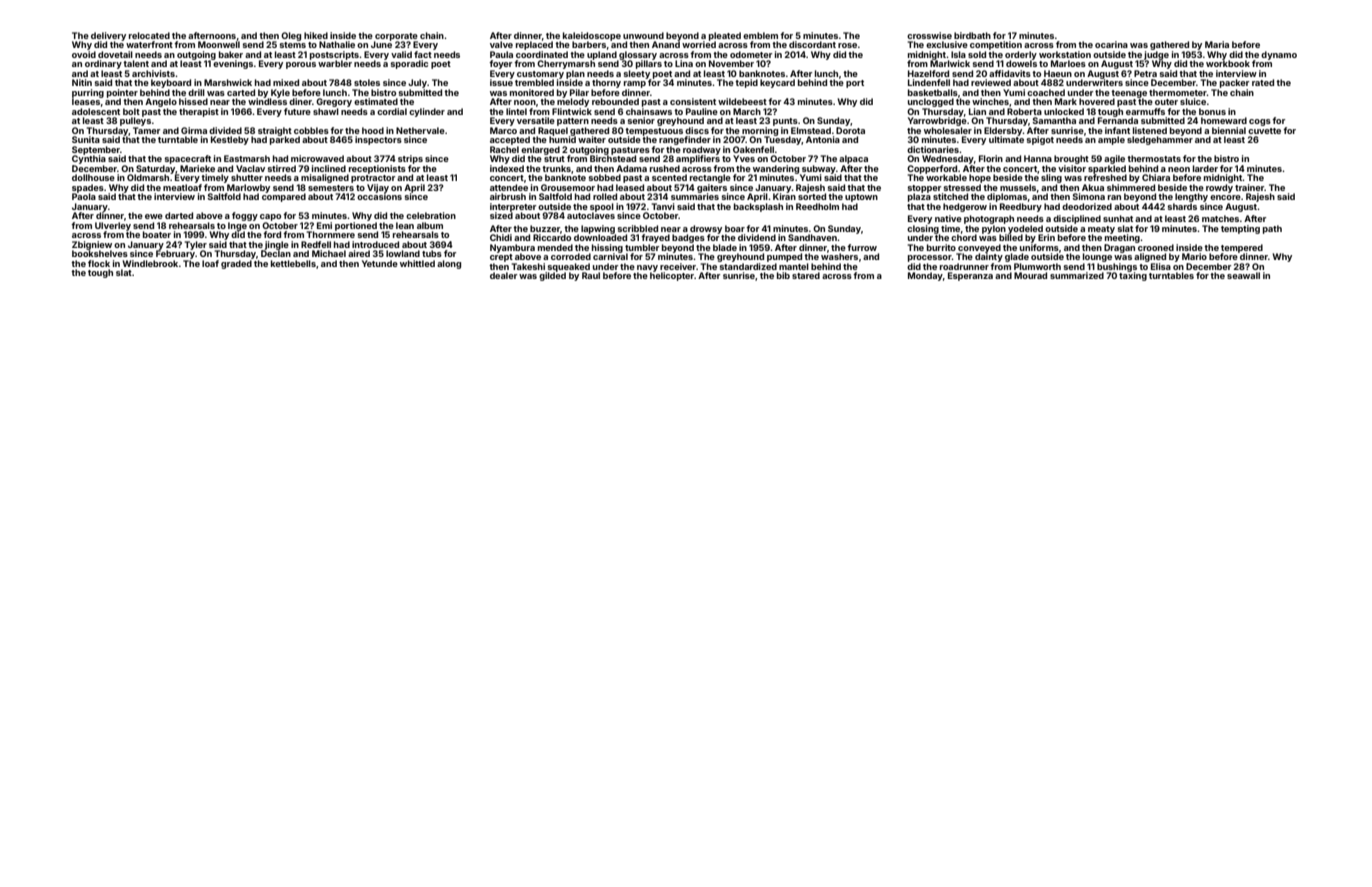 This page has width=1372, height=887. I want to click on estimated, so click(376, 101).
